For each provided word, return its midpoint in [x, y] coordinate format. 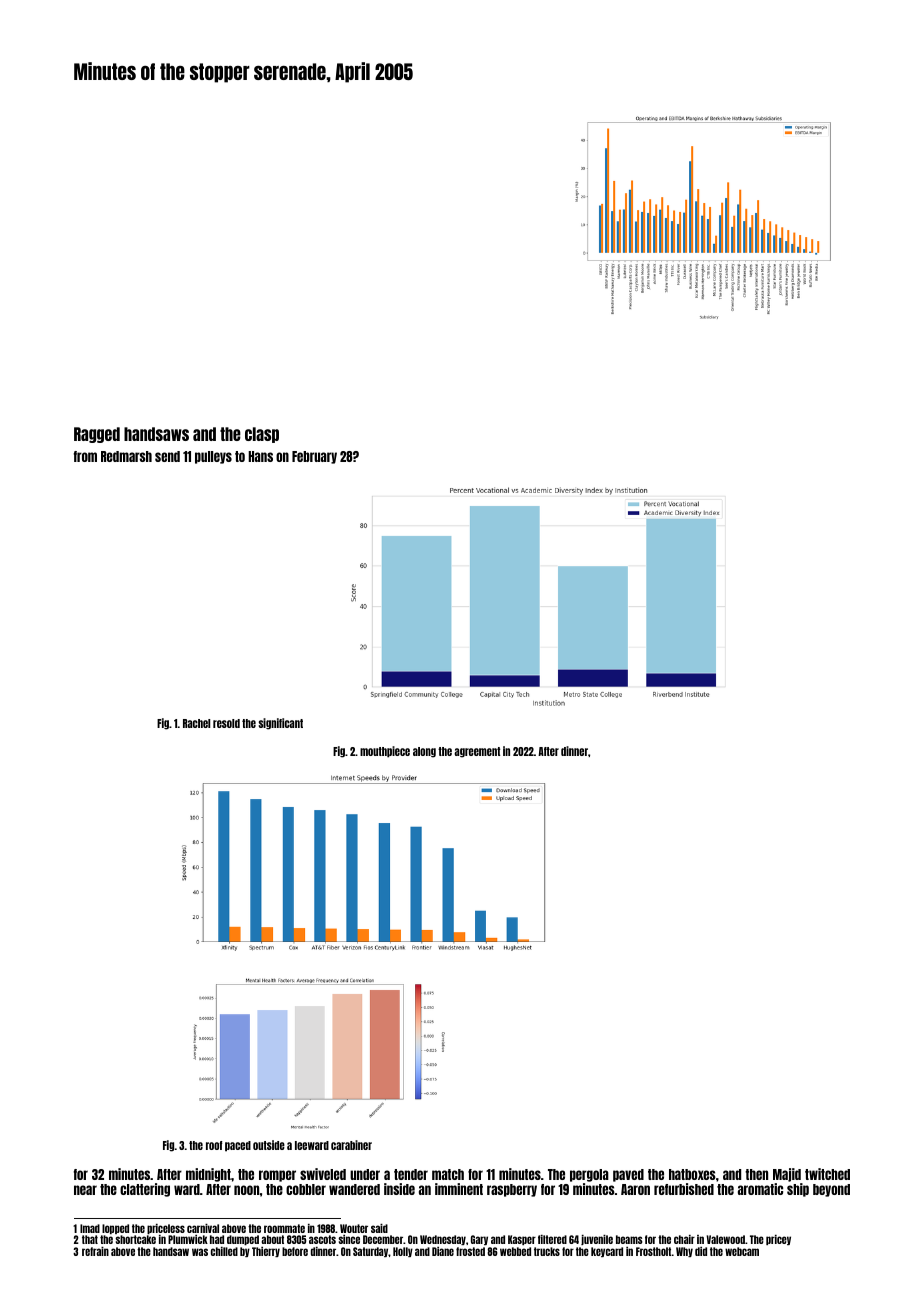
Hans [260, 456]
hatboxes [692, 1174]
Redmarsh [126, 456]
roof [214, 1145]
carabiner [351, 1145]
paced [238, 1146]
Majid [787, 1175]
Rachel [196, 723]
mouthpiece [385, 752]
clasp [262, 435]
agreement [477, 752]
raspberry [512, 1190]
